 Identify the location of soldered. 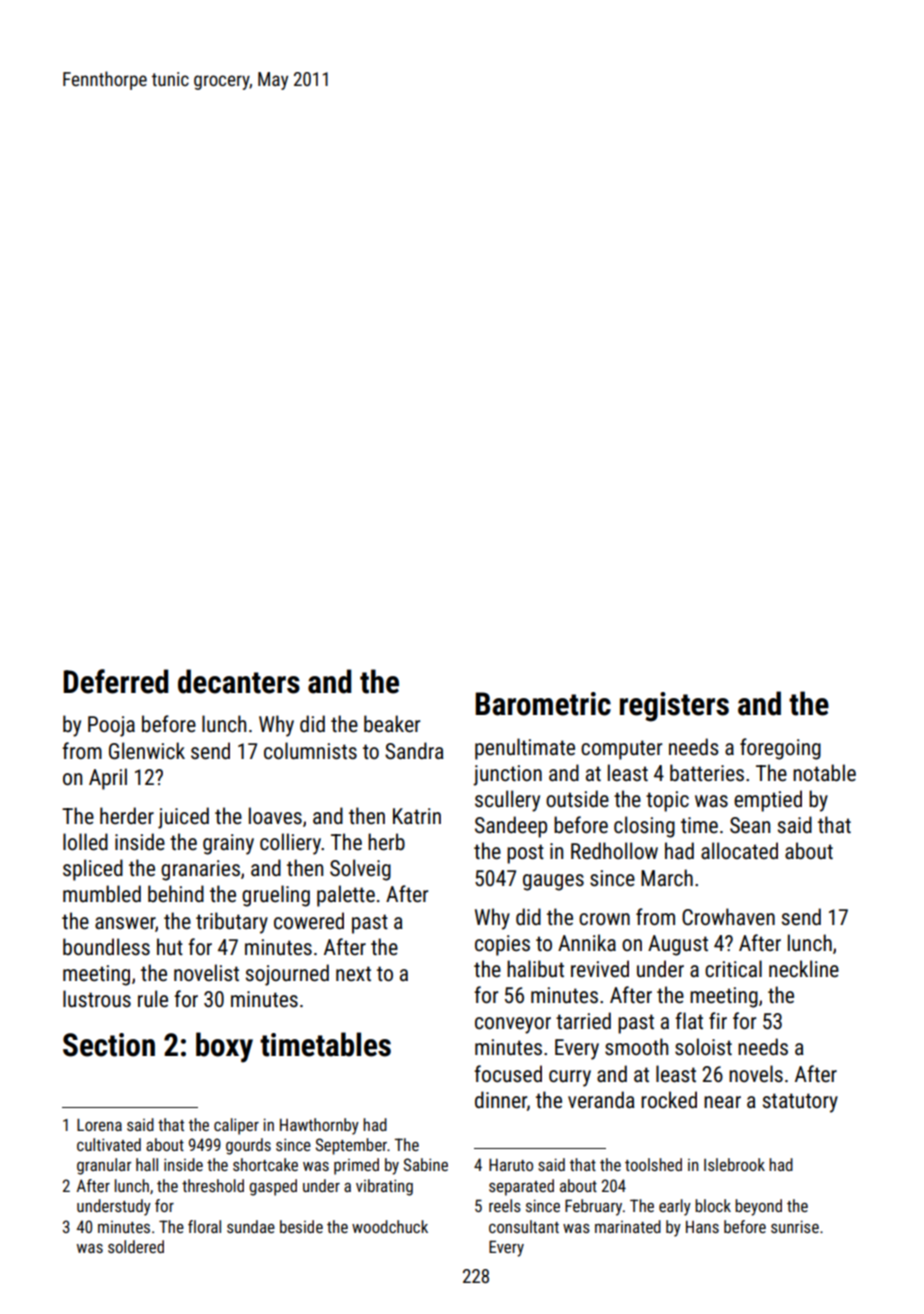
(136, 1246).
